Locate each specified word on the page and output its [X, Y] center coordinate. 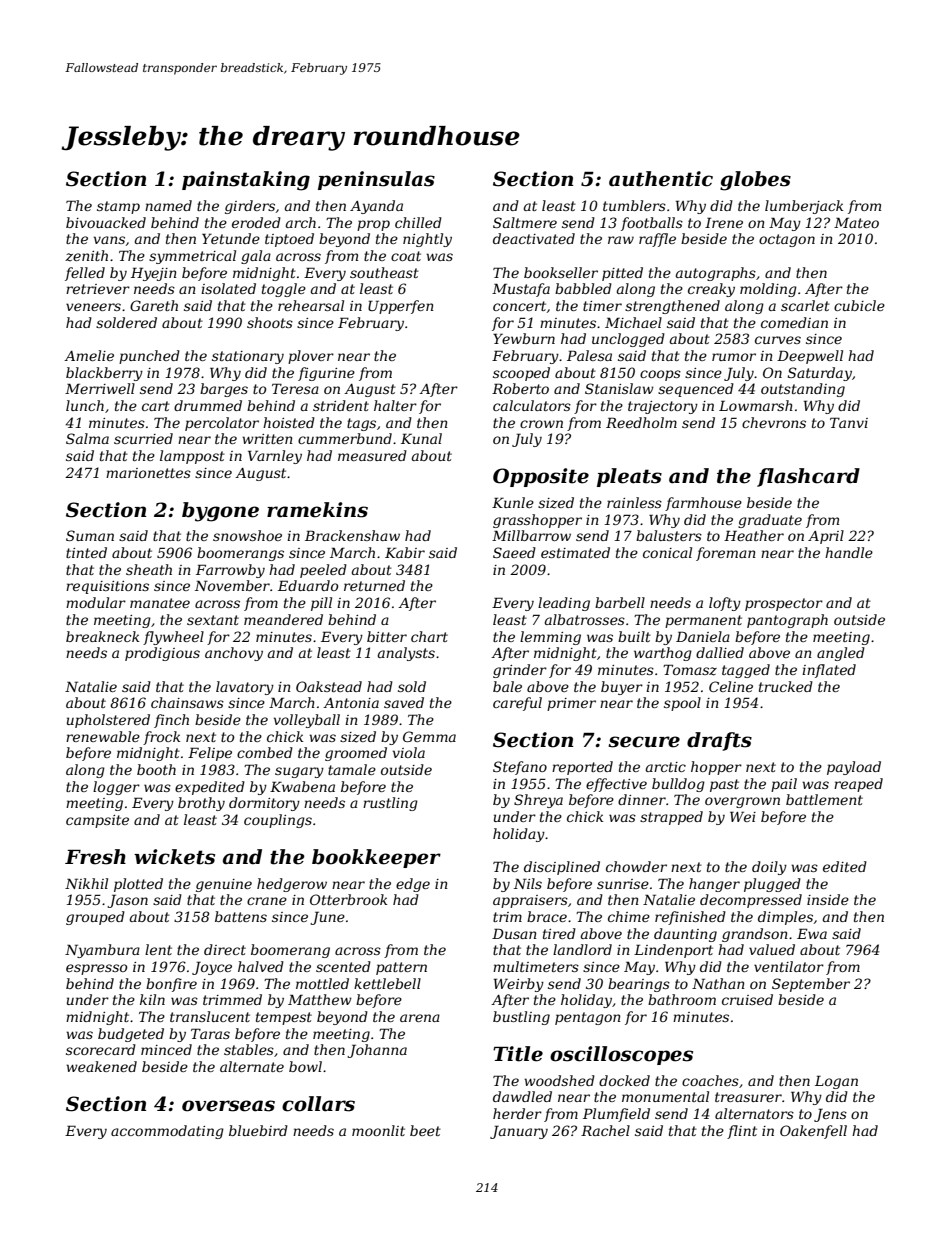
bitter [387, 636]
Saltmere [525, 222]
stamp [118, 207]
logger [116, 788]
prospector [784, 604]
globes [755, 181]
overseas [228, 1106]
